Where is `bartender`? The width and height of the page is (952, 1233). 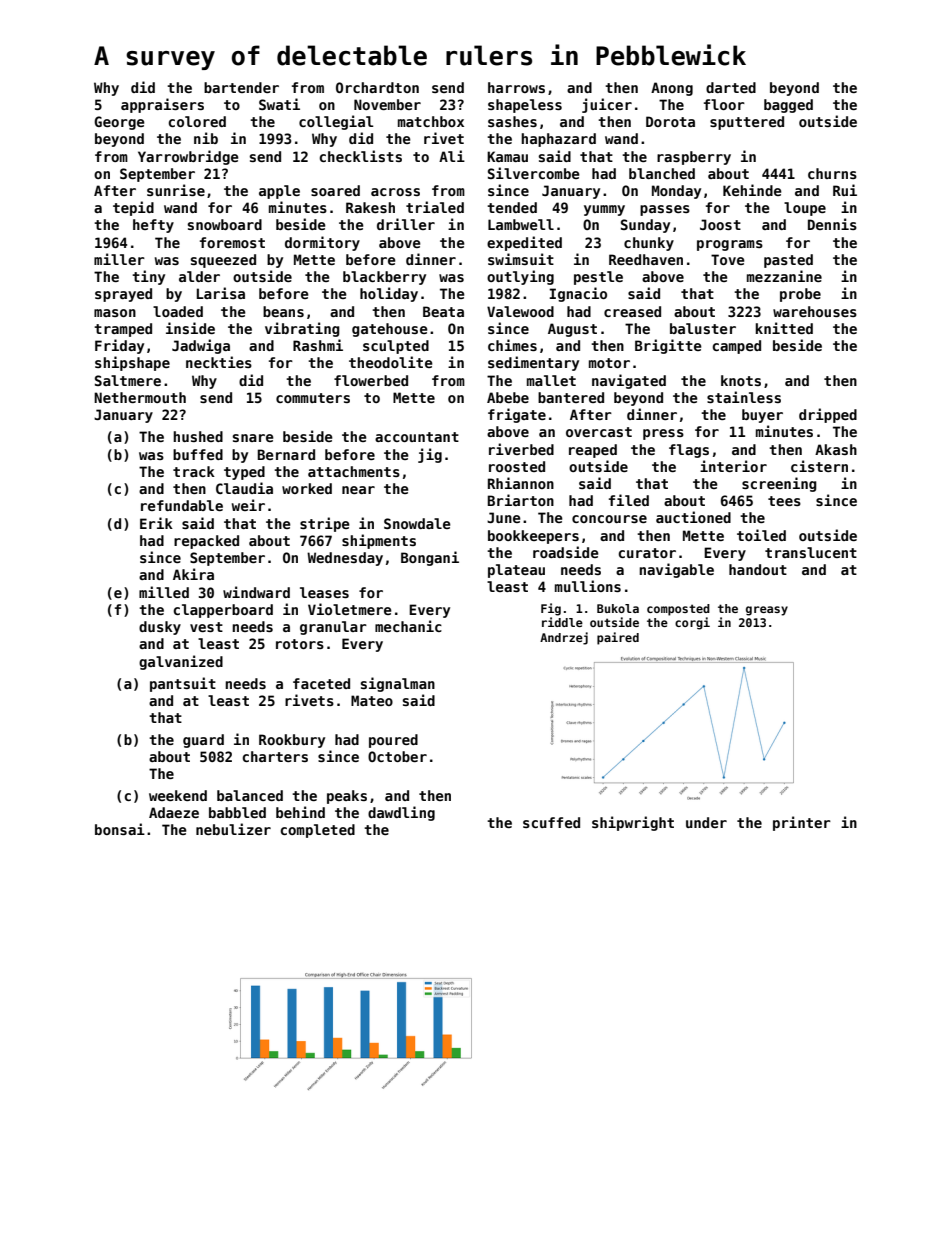
bartender is located at coordinates (241, 87).
